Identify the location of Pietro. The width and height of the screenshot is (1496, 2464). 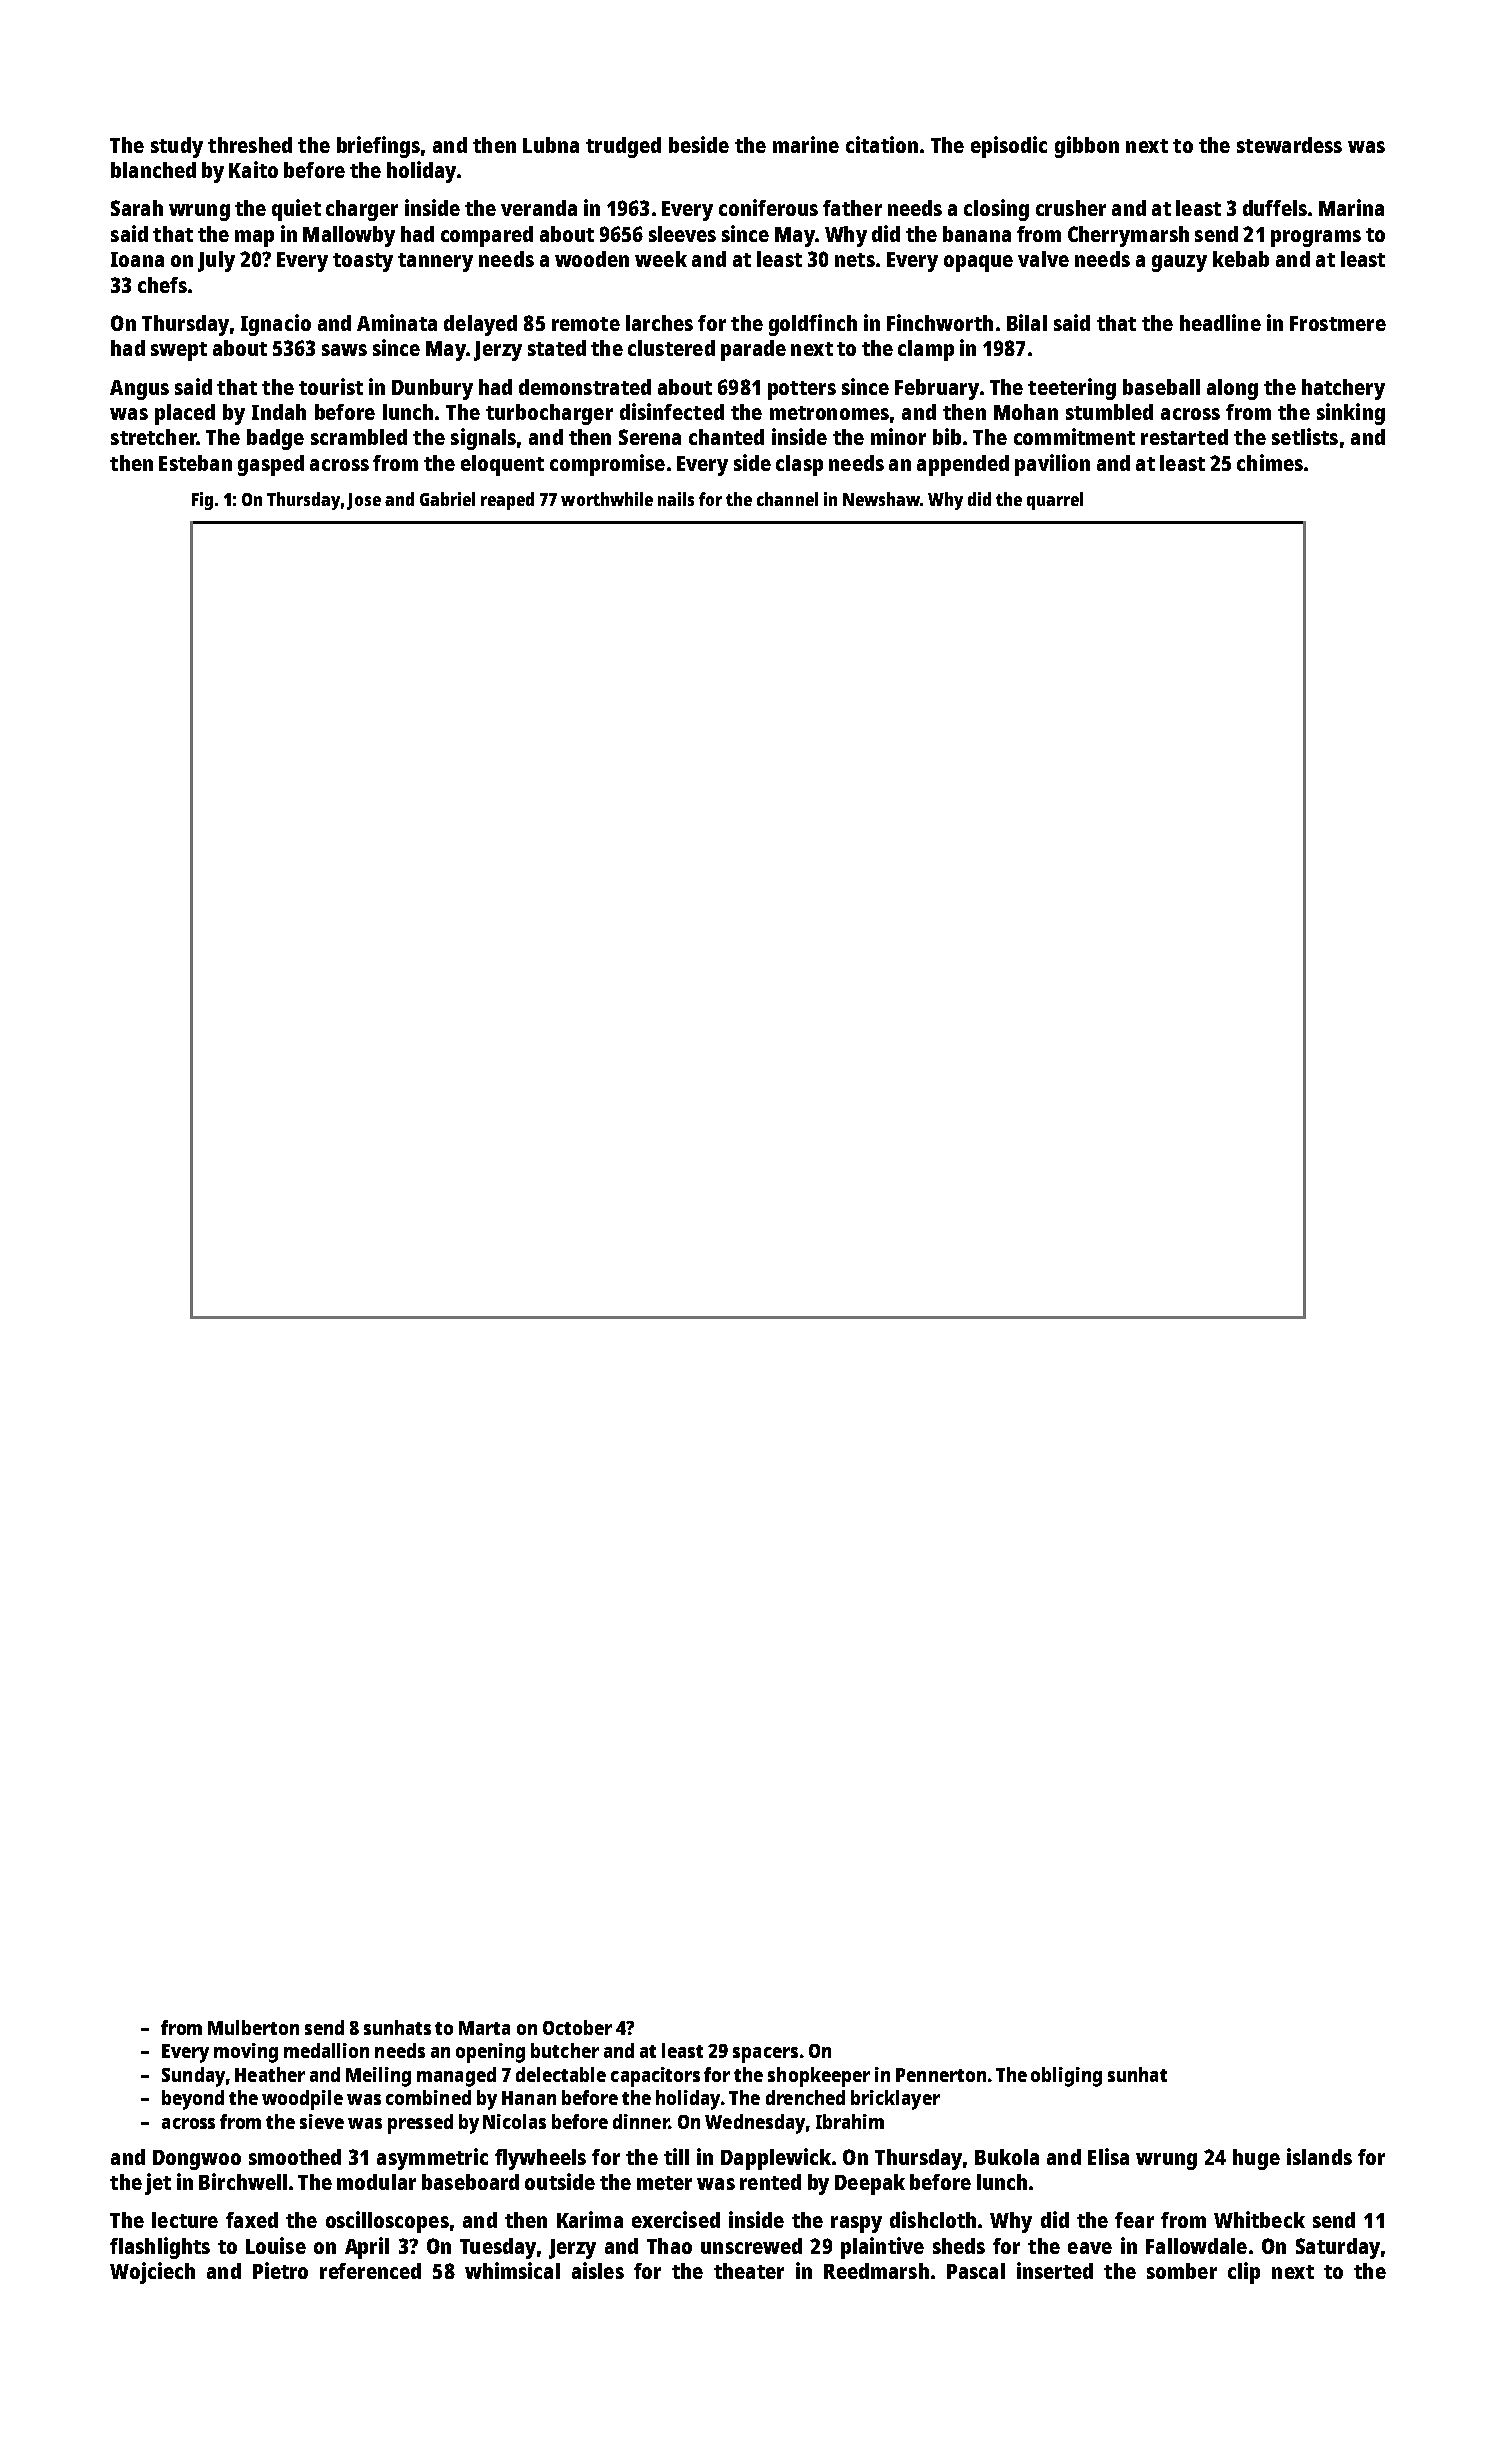
(280, 2270).
